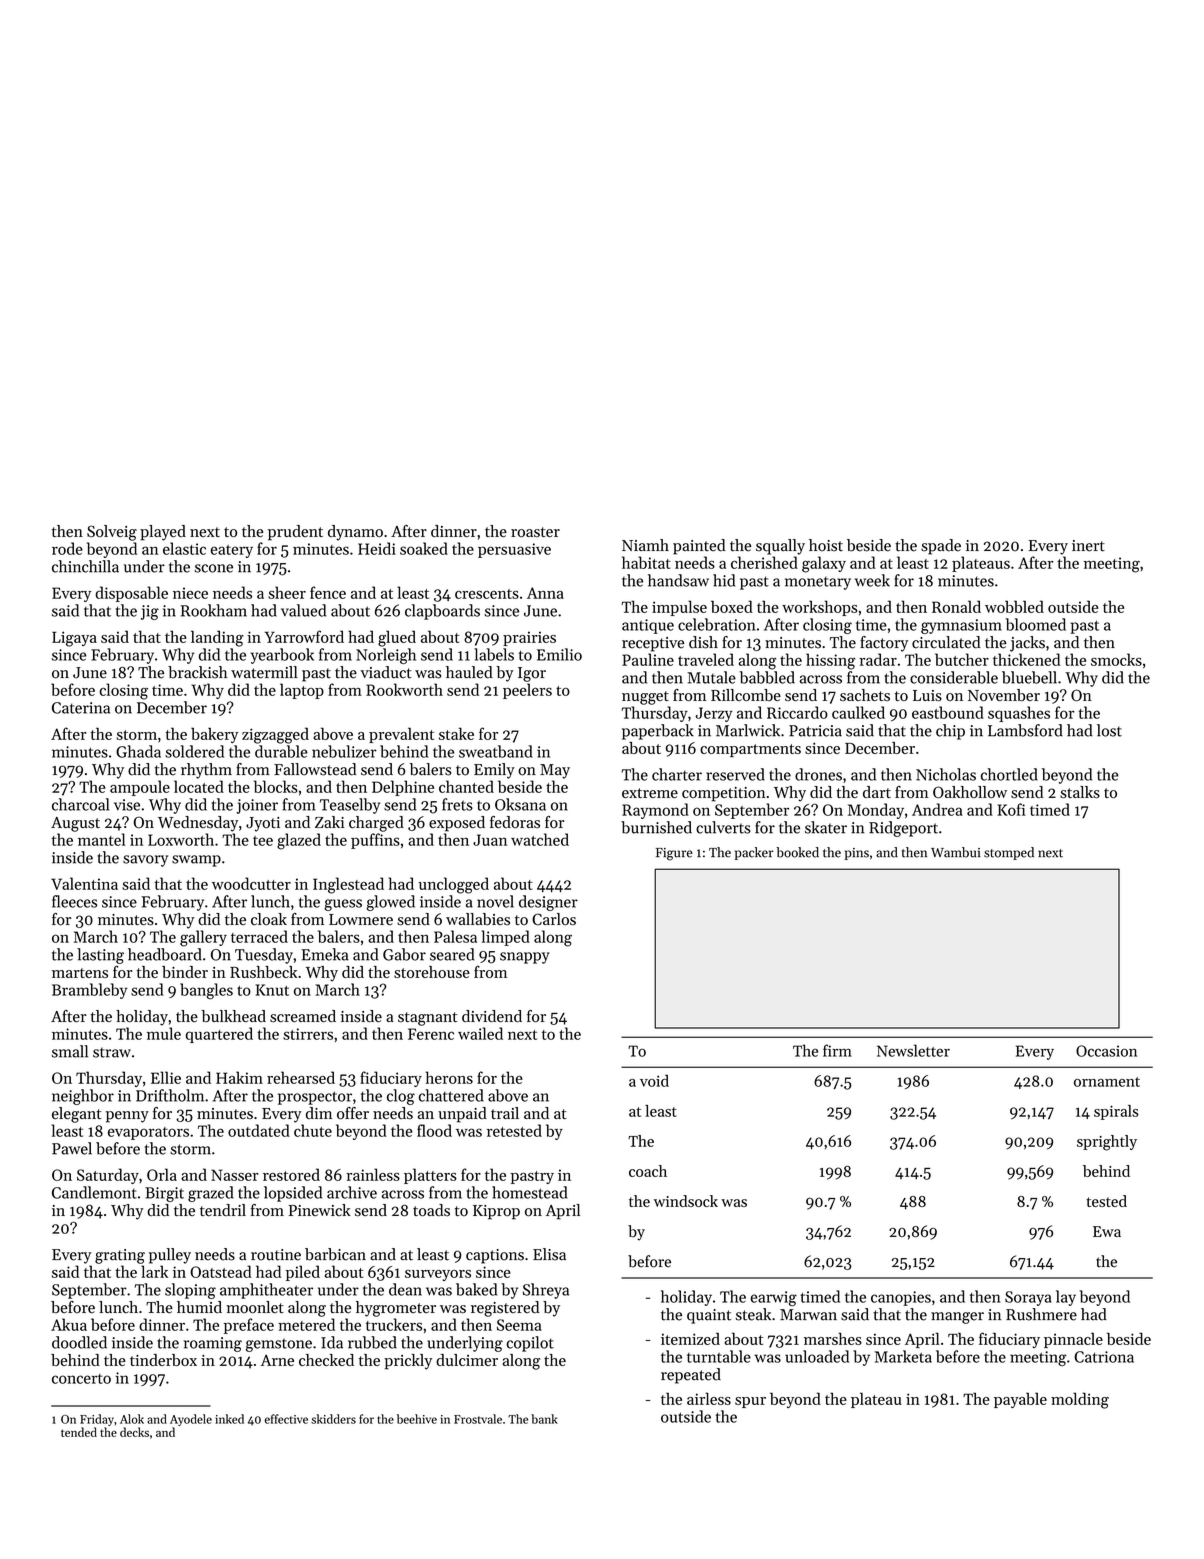  What do you see at coordinates (81, 1379) in the document?
I see `concerto` at bounding box center [81, 1379].
